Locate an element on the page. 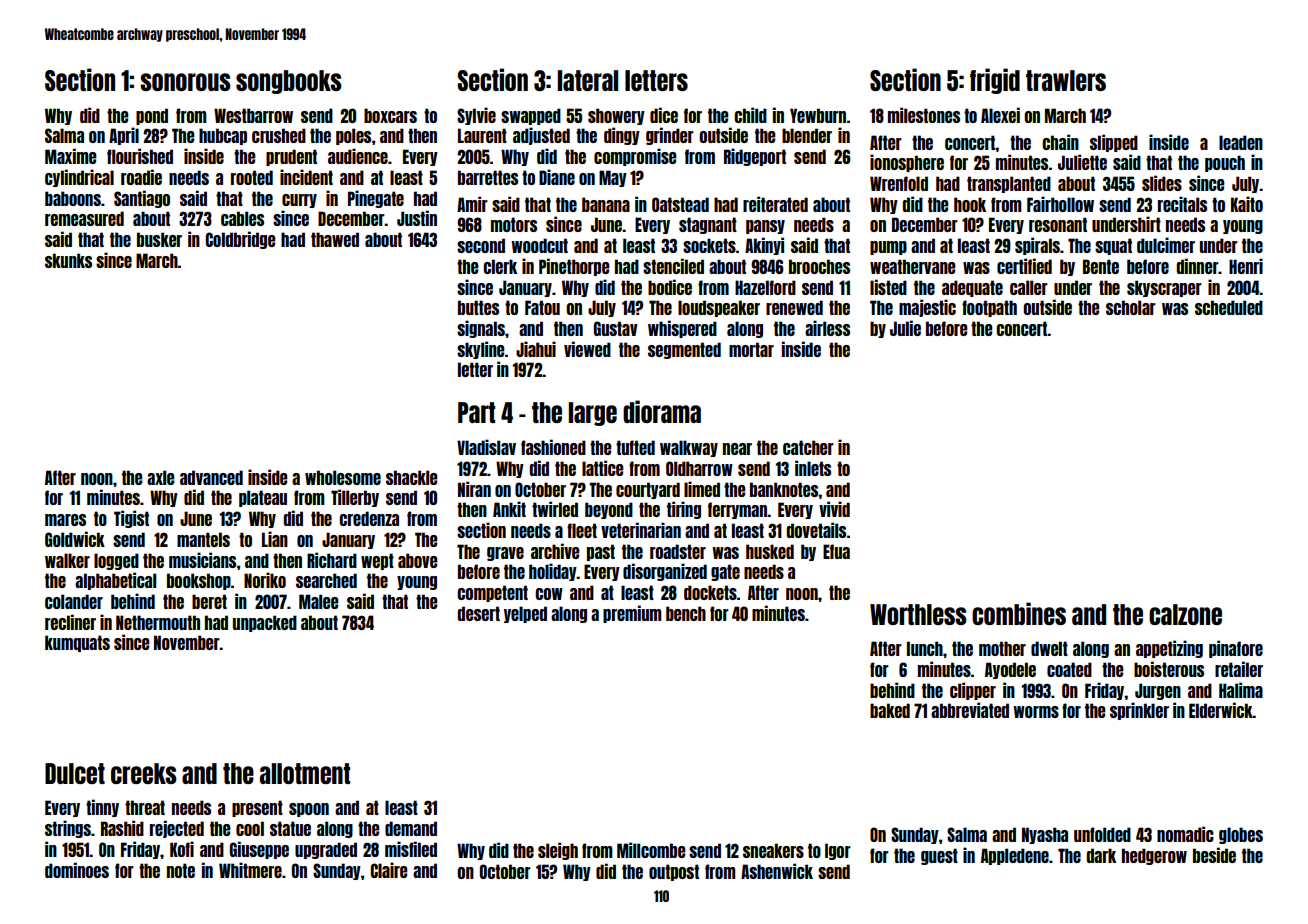 The width and height of the document is (1308, 924). bench is located at coordinates (686, 613).
